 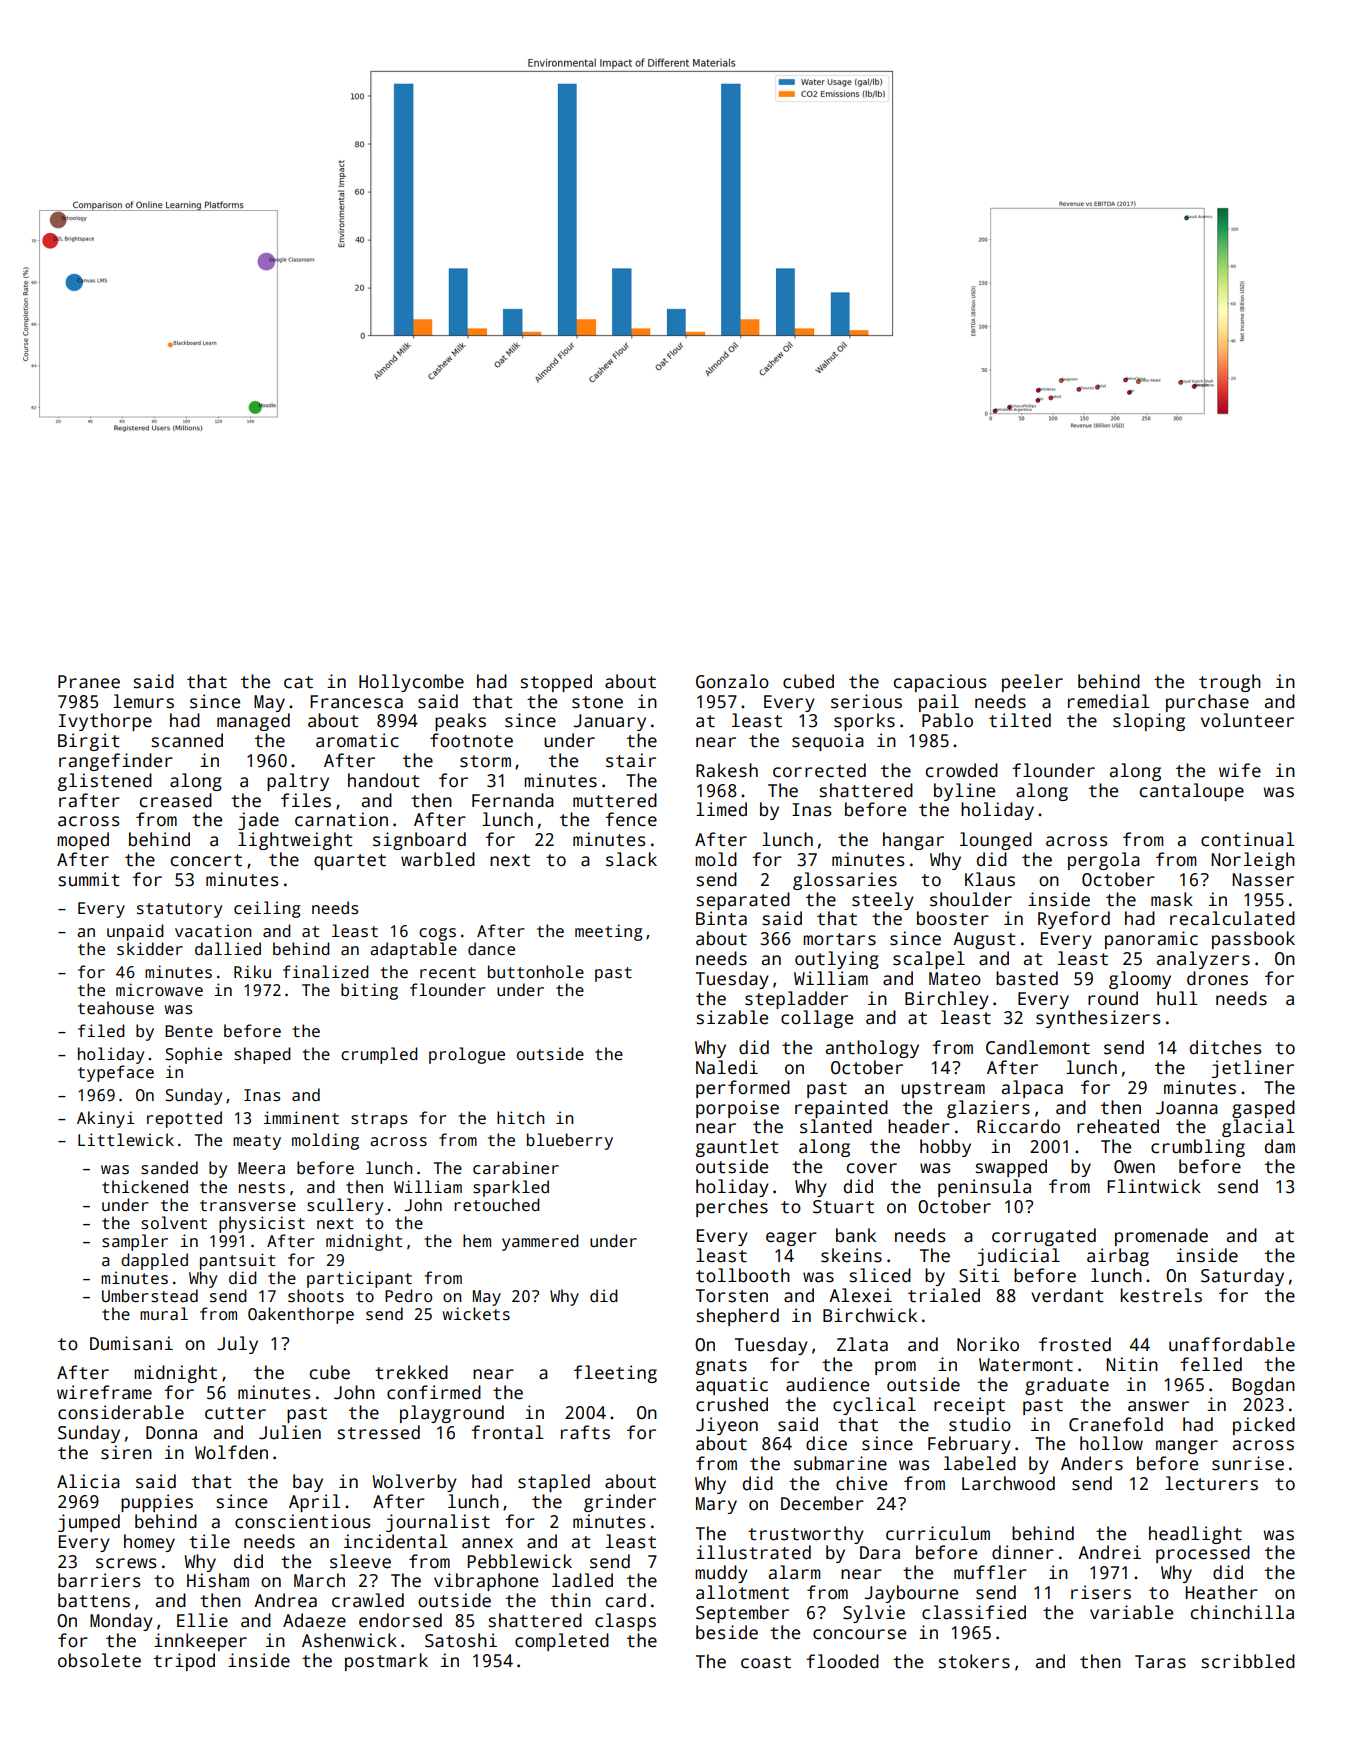 I want to click on Dumisani, so click(x=131, y=1343).
